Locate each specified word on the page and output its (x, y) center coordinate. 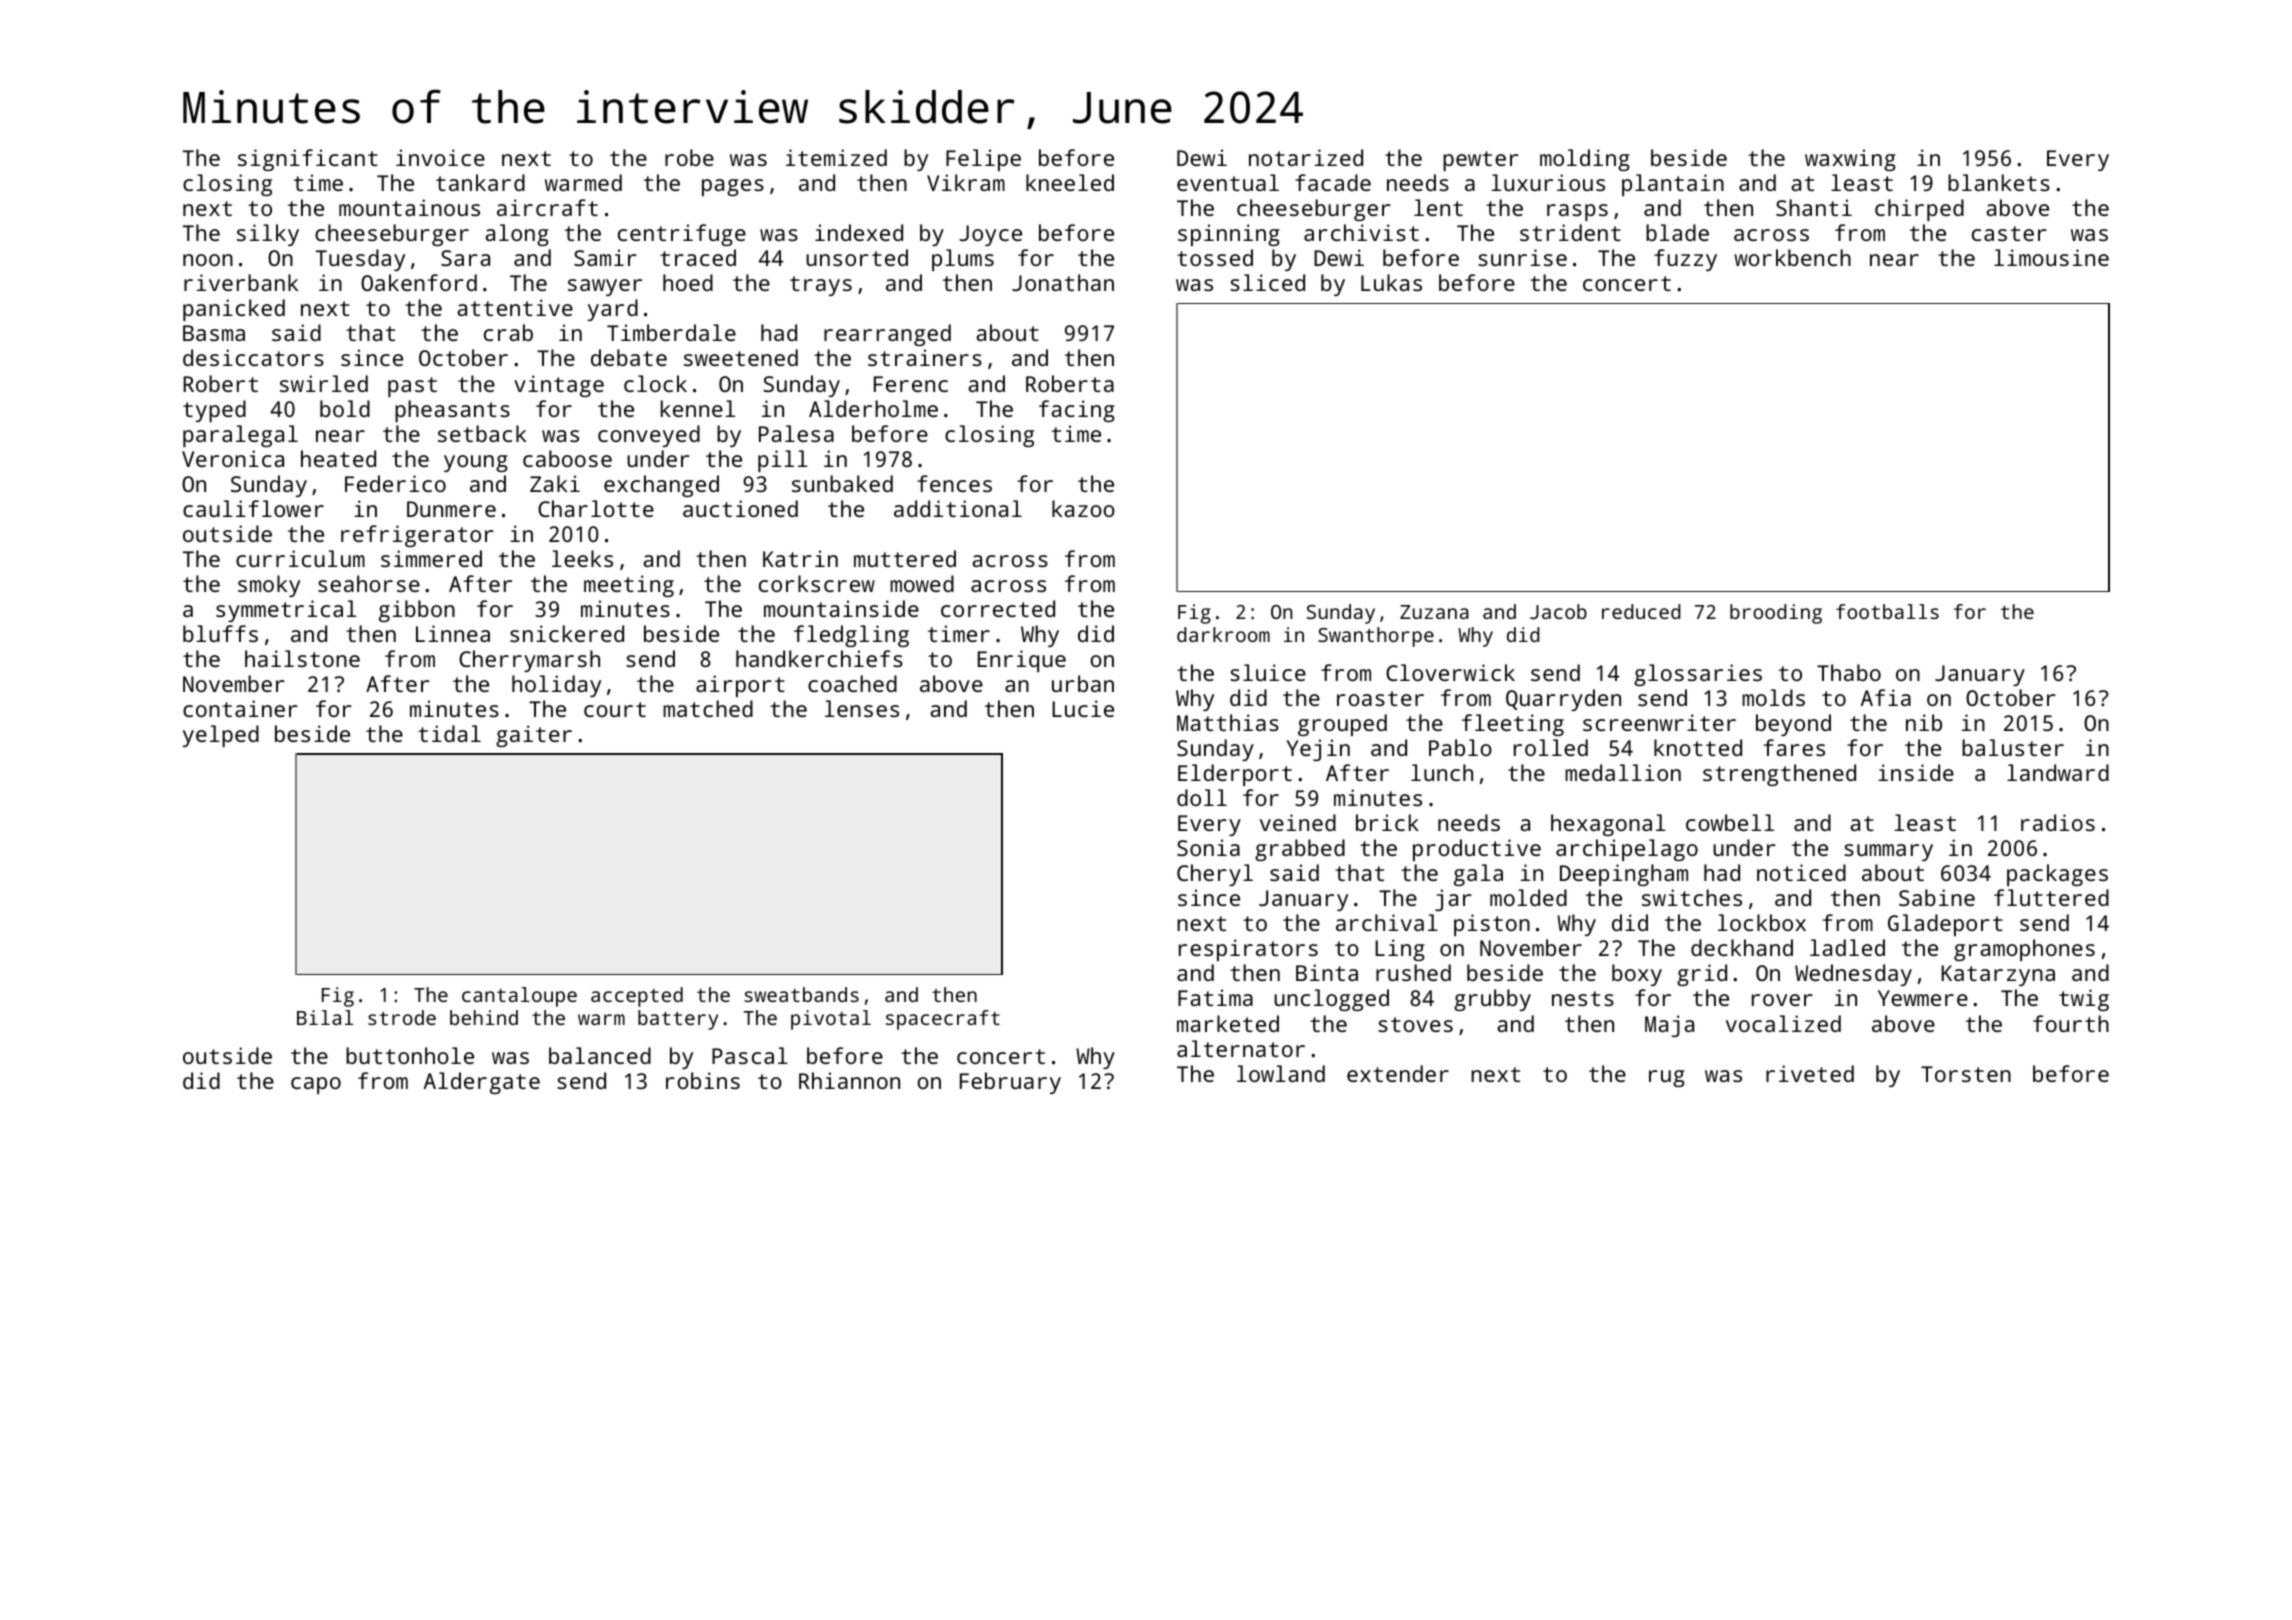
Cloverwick (1450, 672)
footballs (1887, 611)
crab (508, 332)
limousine (2051, 257)
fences (954, 483)
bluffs (220, 633)
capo (316, 1085)
